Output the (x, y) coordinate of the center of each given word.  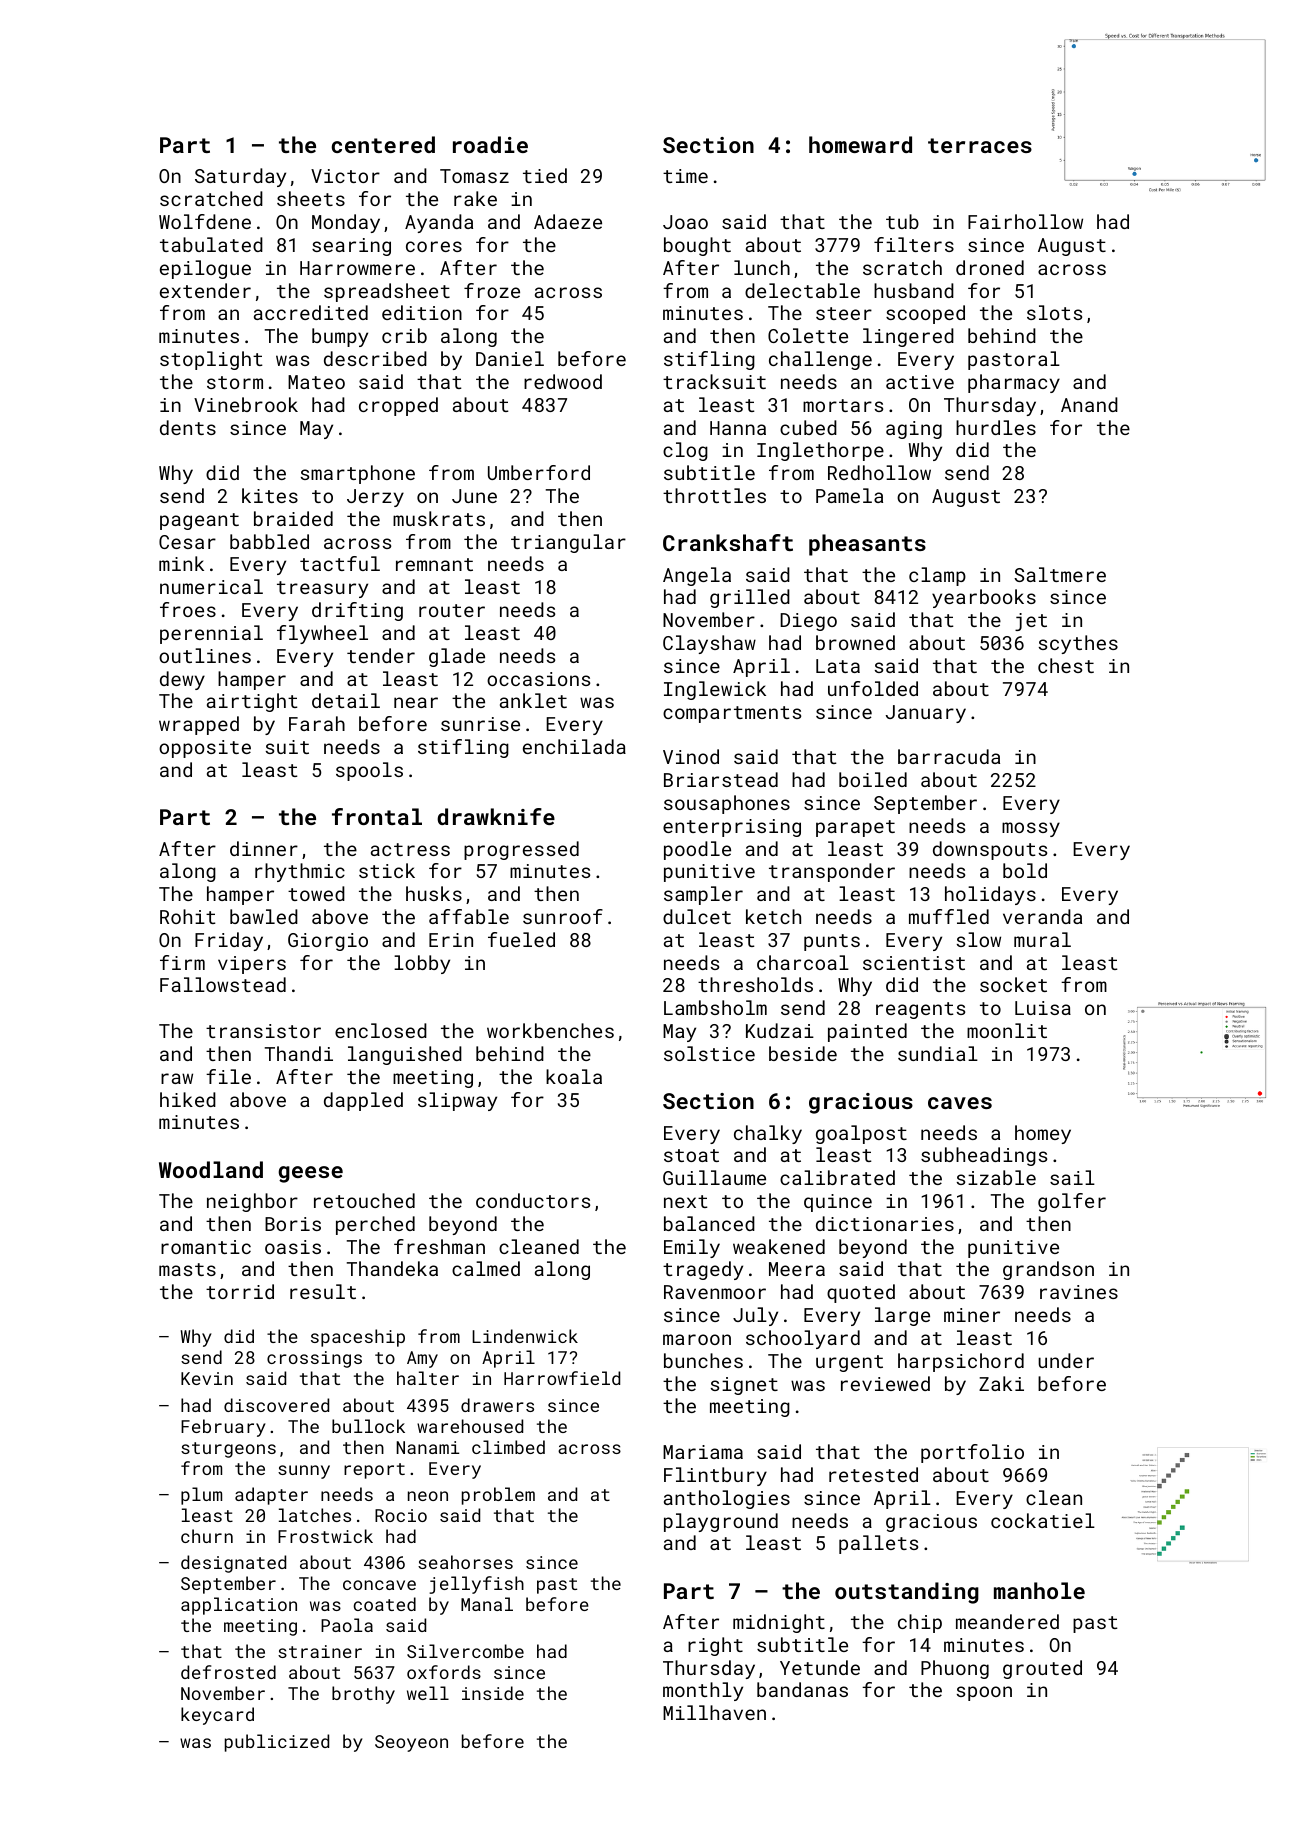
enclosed (381, 1030)
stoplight (211, 360)
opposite (205, 749)
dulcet (697, 916)
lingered (908, 337)
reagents (920, 1010)
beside (803, 1053)
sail (1072, 1177)
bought (697, 246)
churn (207, 1536)
